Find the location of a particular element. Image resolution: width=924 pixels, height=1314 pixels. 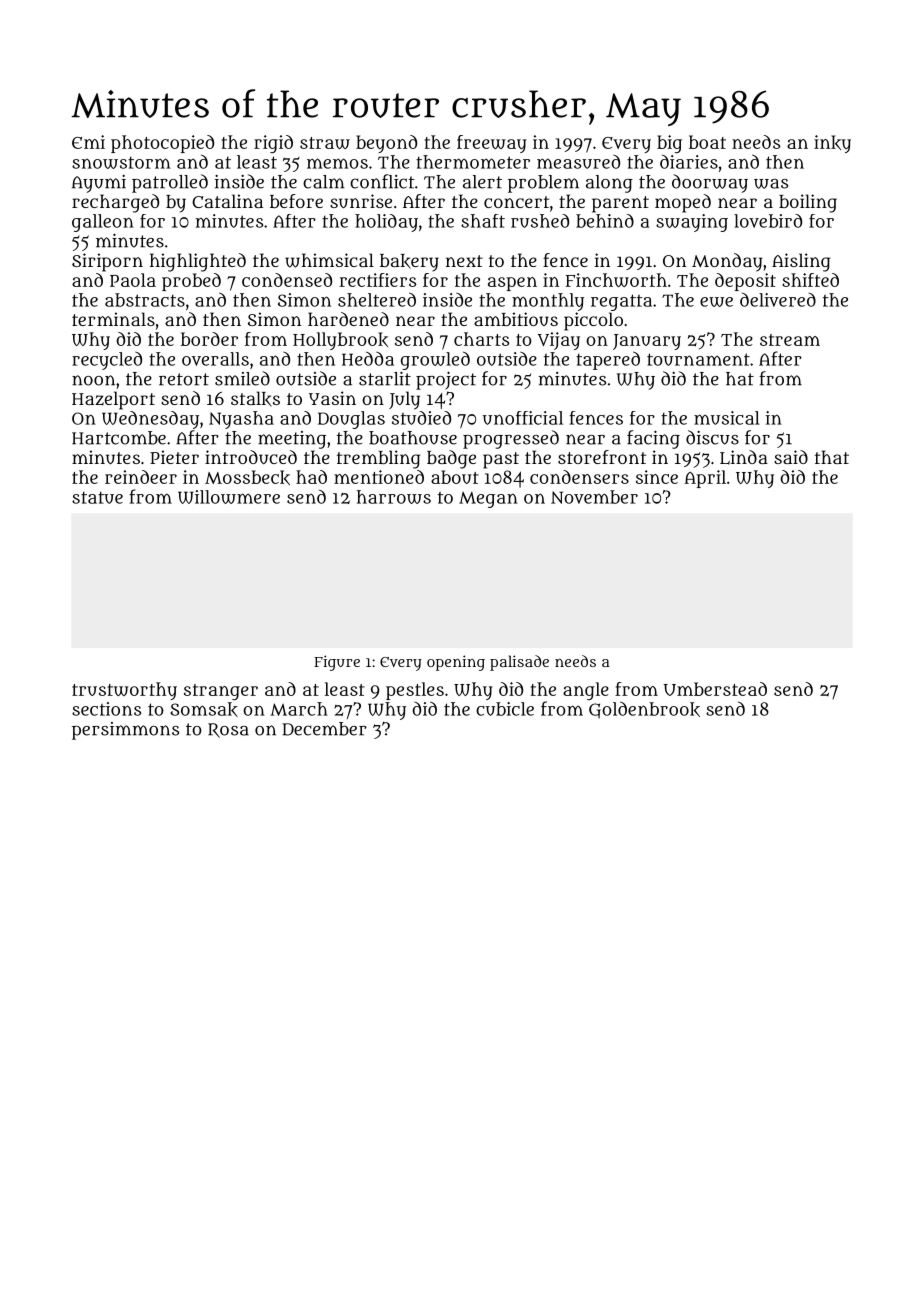

galleon is located at coordinates (103, 223).
